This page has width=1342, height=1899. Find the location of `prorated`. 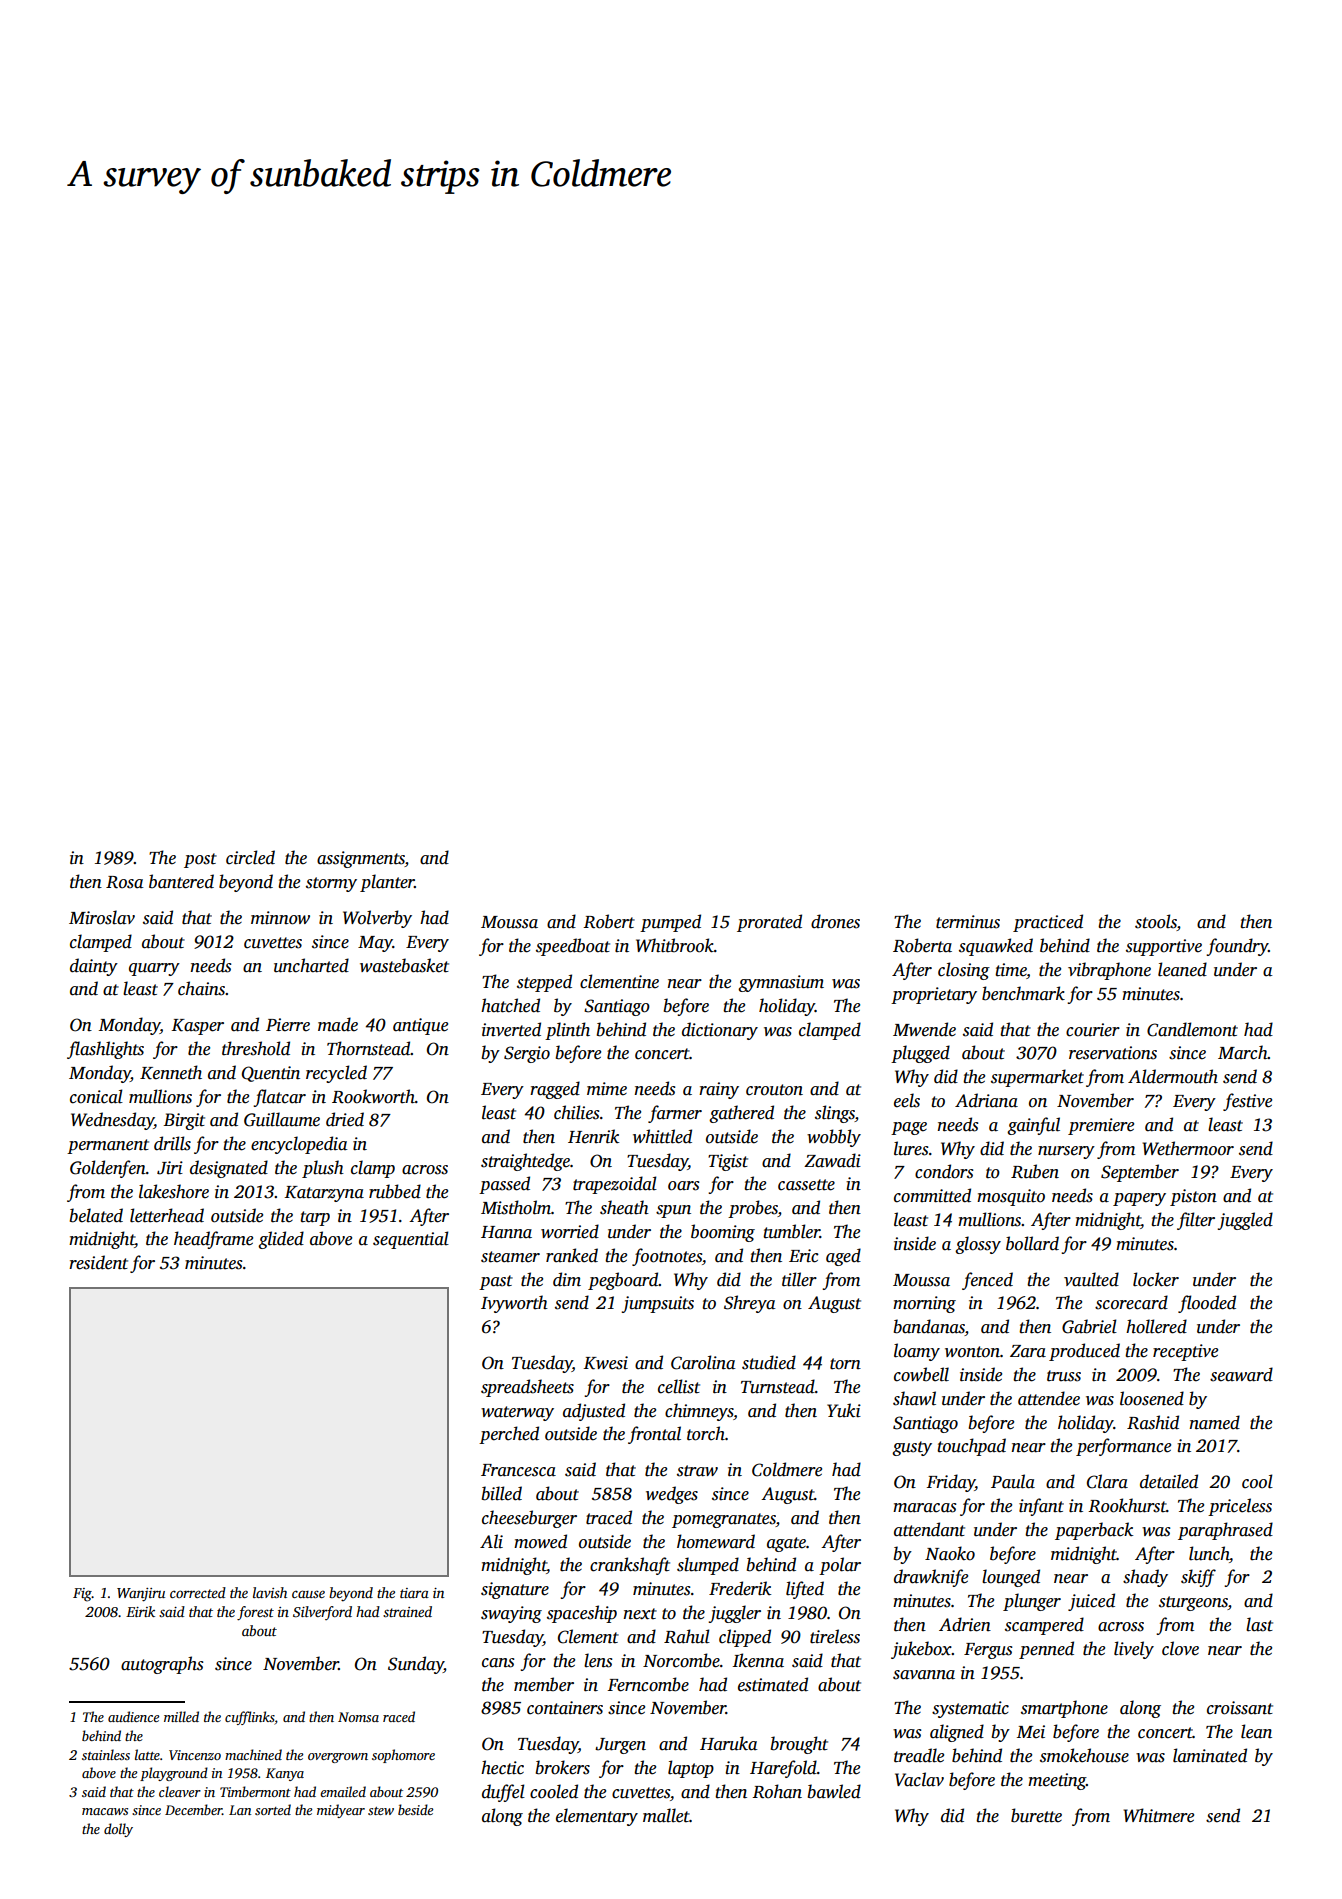

prorated is located at coordinates (769, 923).
